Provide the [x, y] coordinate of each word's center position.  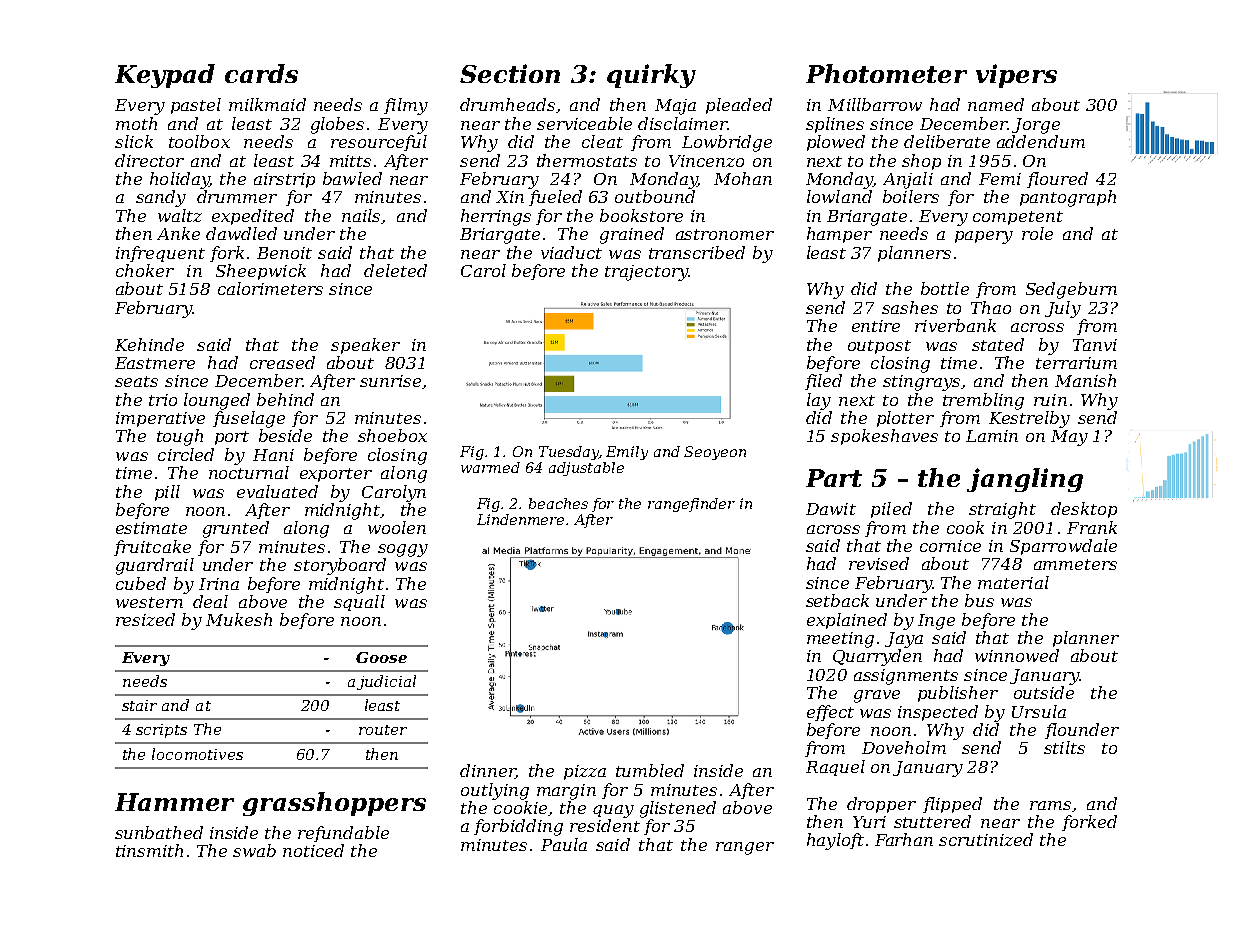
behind [285, 399]
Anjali [908, 180]
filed [823, 382]
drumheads [507, 104]
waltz [180, 215]
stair [139, 705]
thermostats [587, 160]
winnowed [1017, 655]
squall [359, 603]
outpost [879, 347]
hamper [839, 235]
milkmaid [267, 104]
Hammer [174, 802]
